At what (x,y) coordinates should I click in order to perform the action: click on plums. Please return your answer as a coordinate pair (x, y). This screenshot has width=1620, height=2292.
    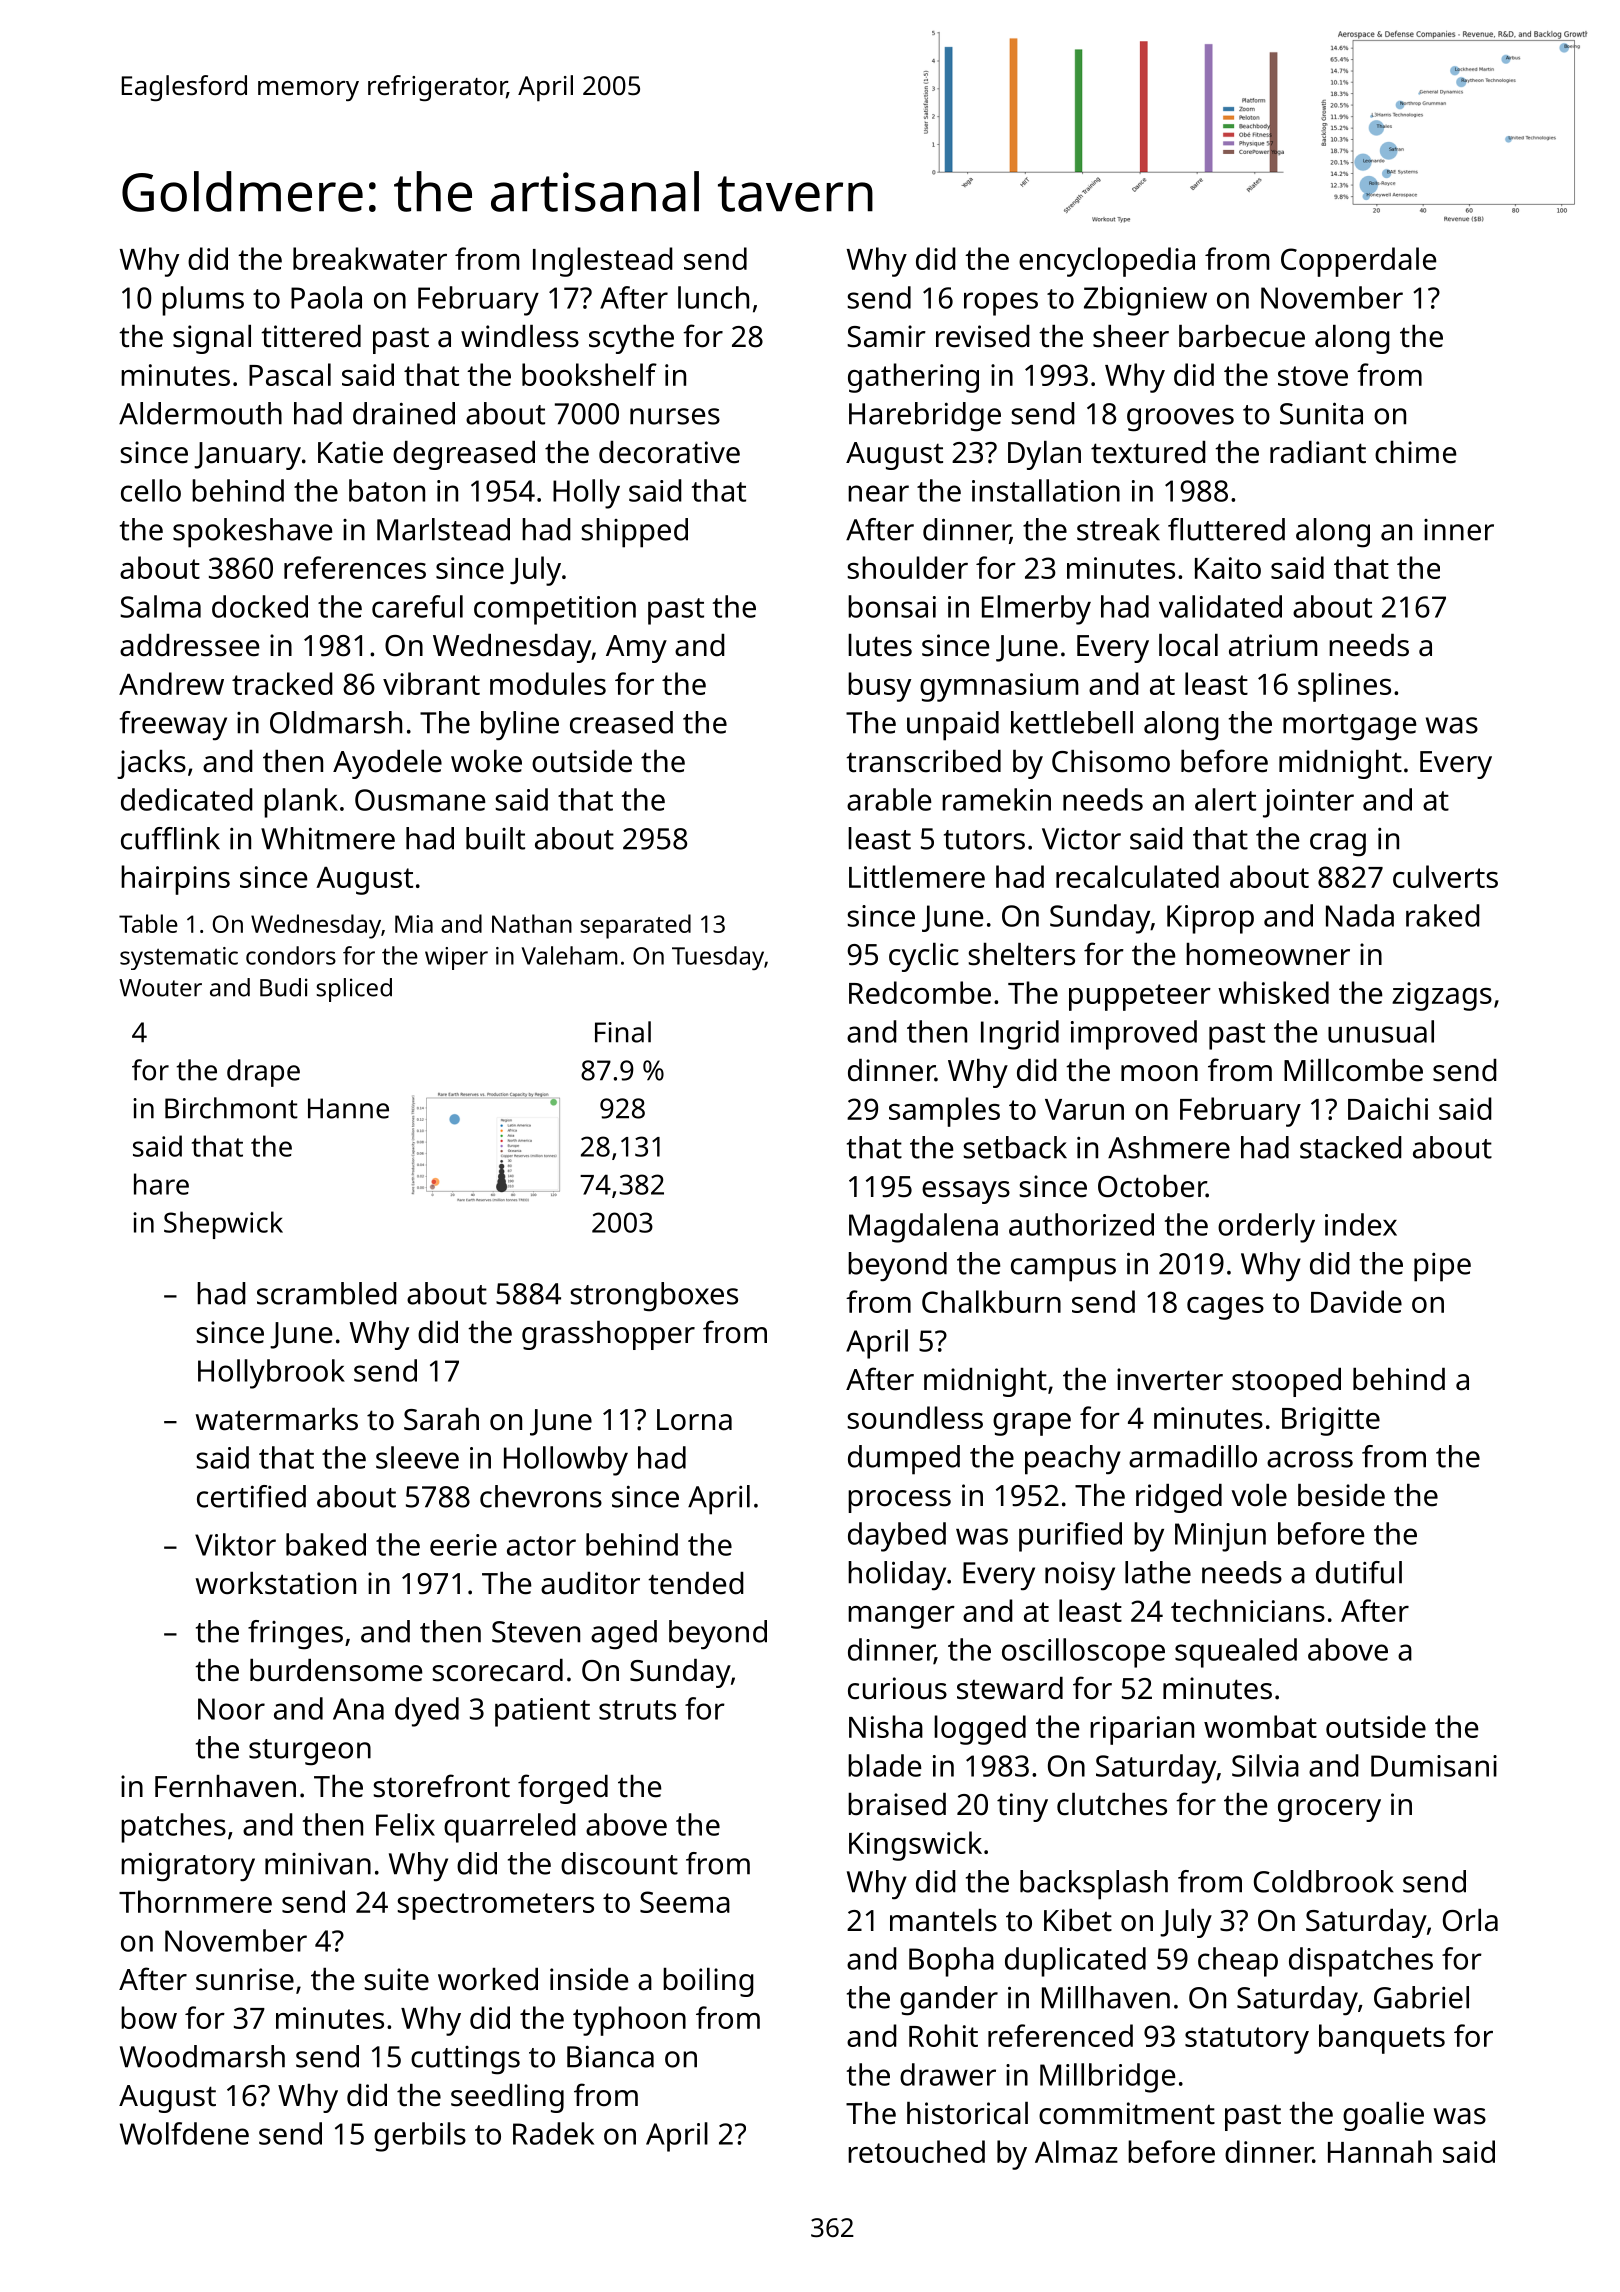
    Looking at the image, I should click on (203, 301).
